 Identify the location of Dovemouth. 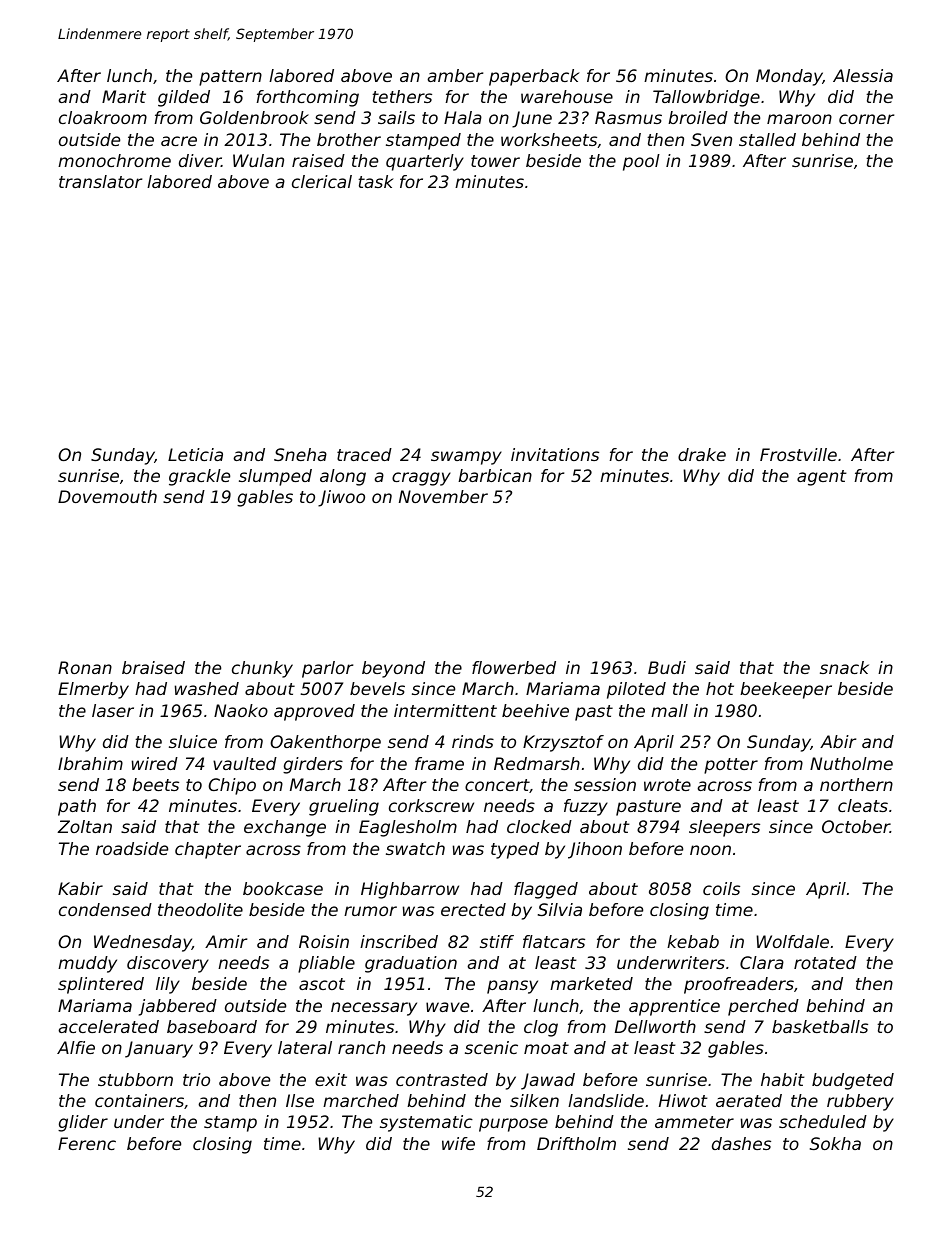
(107, 496).
